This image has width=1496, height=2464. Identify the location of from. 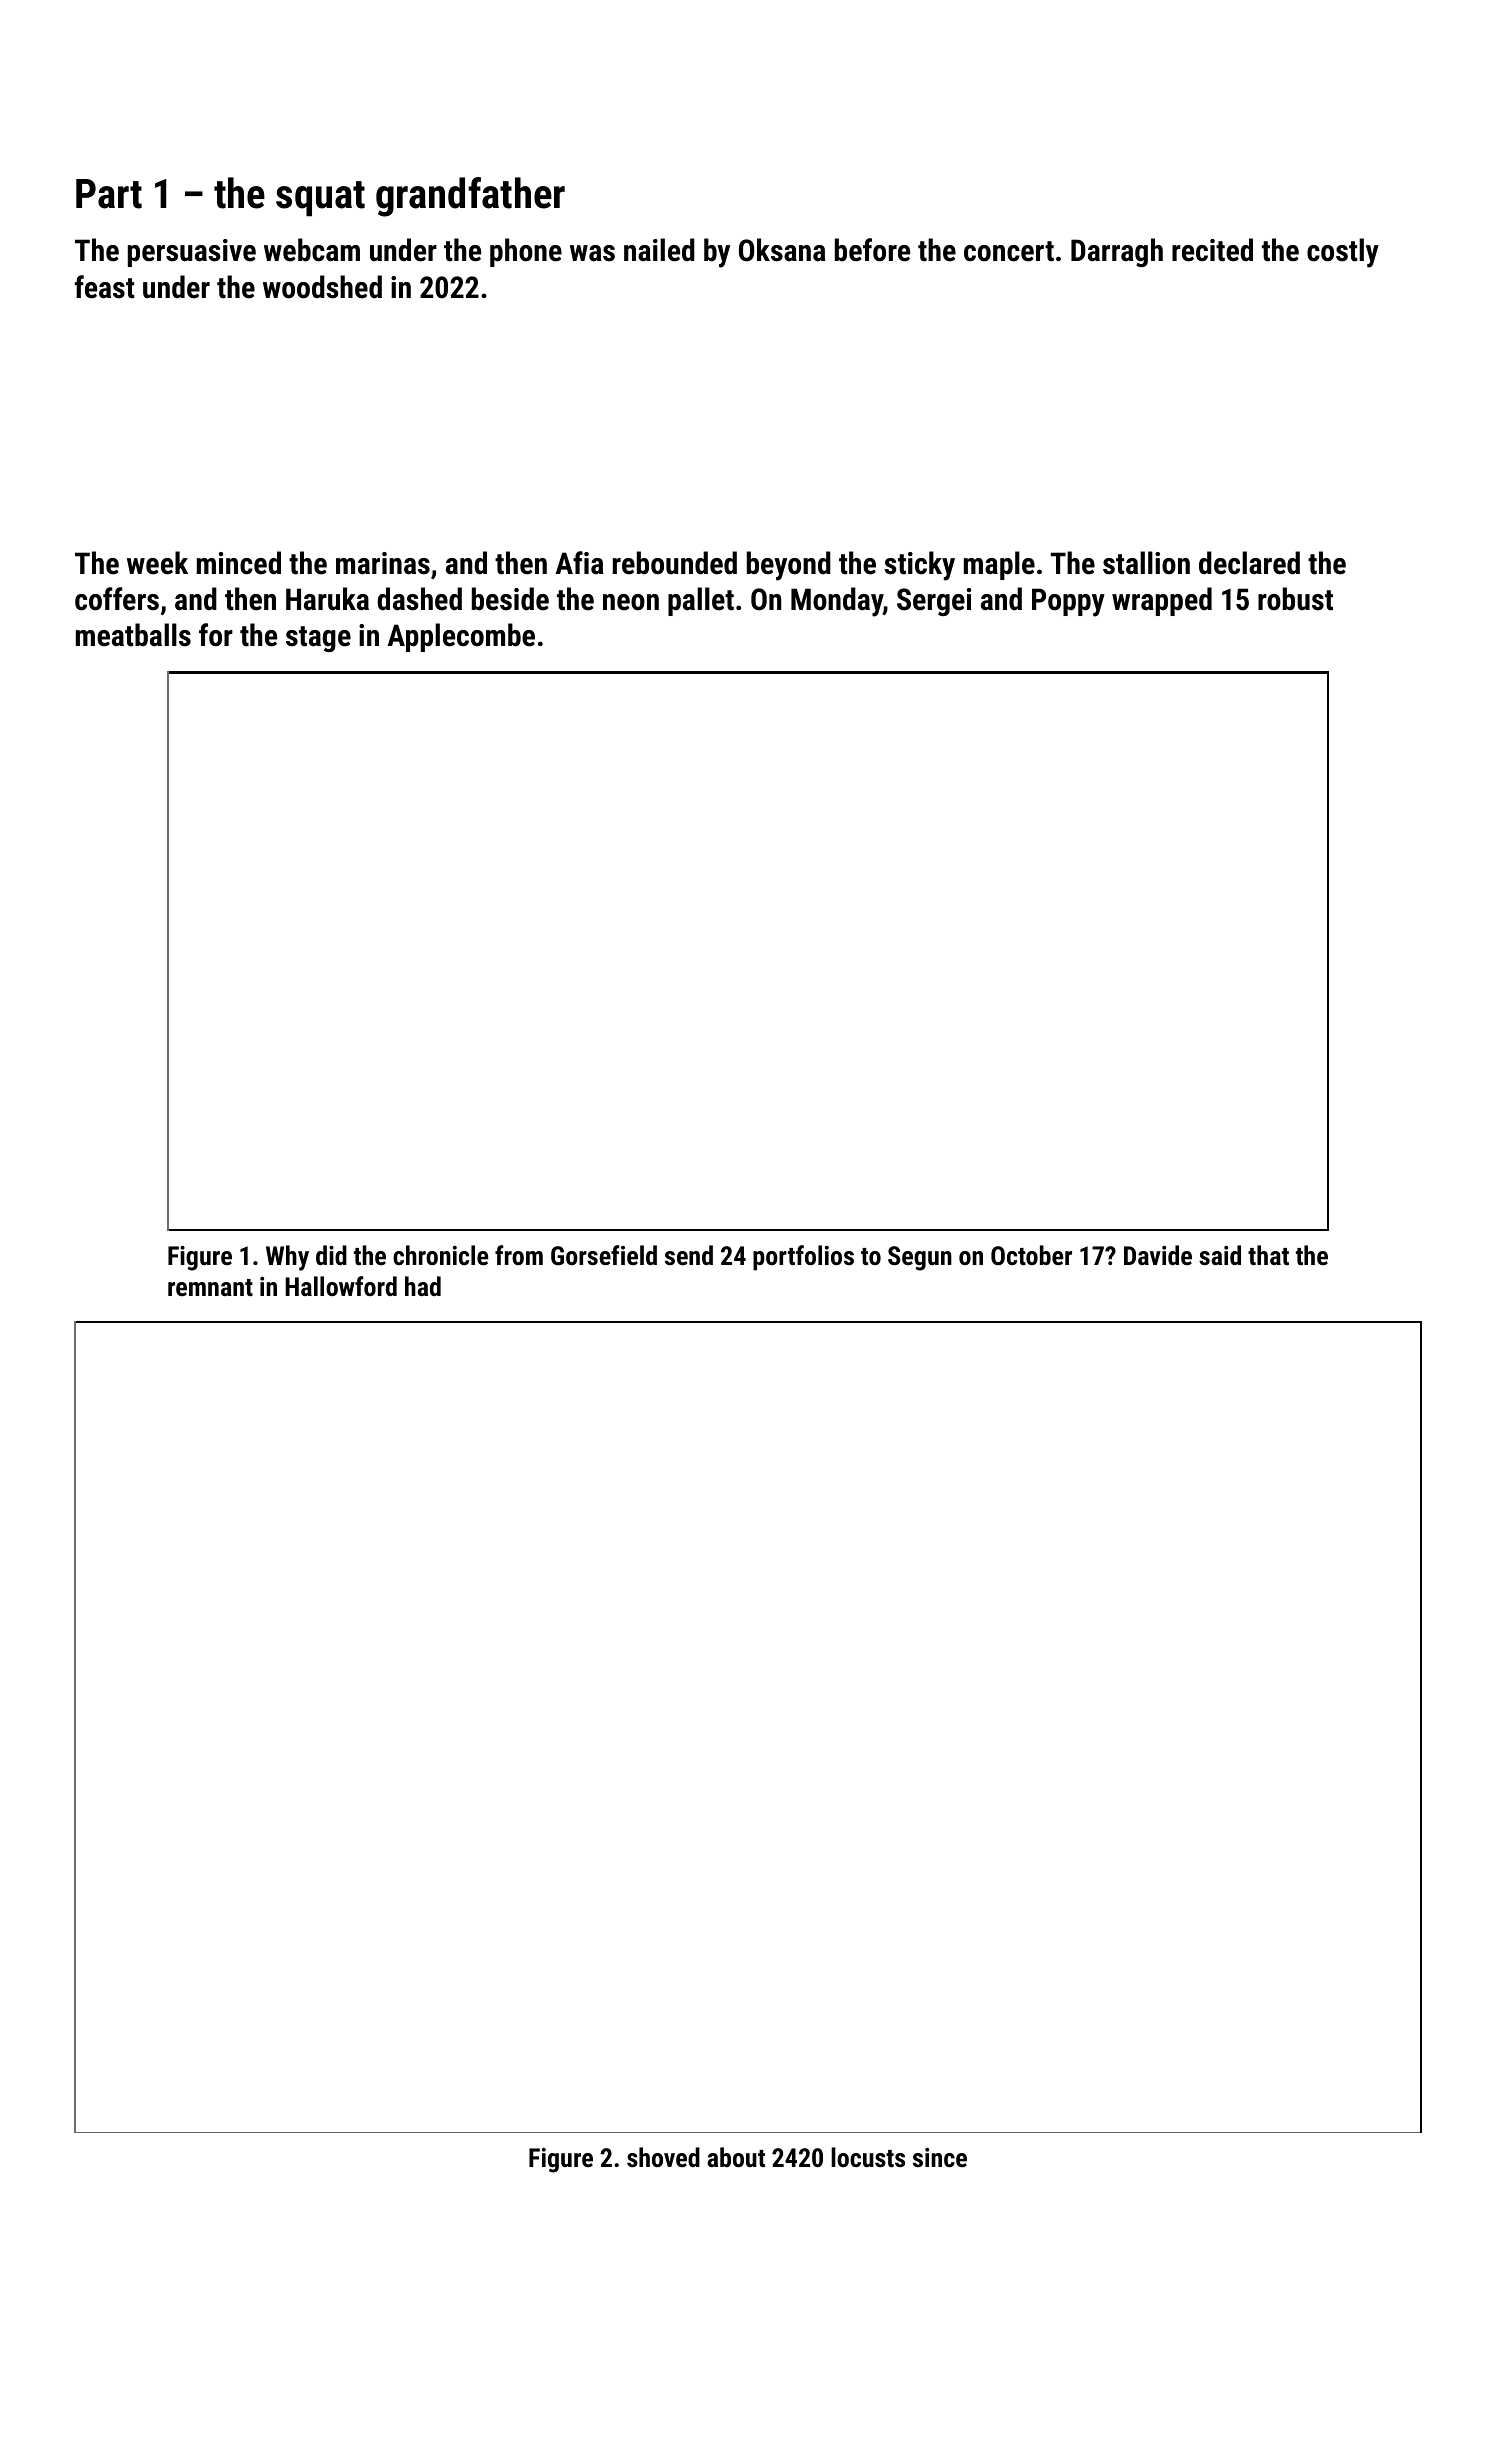
(519, 1255).
